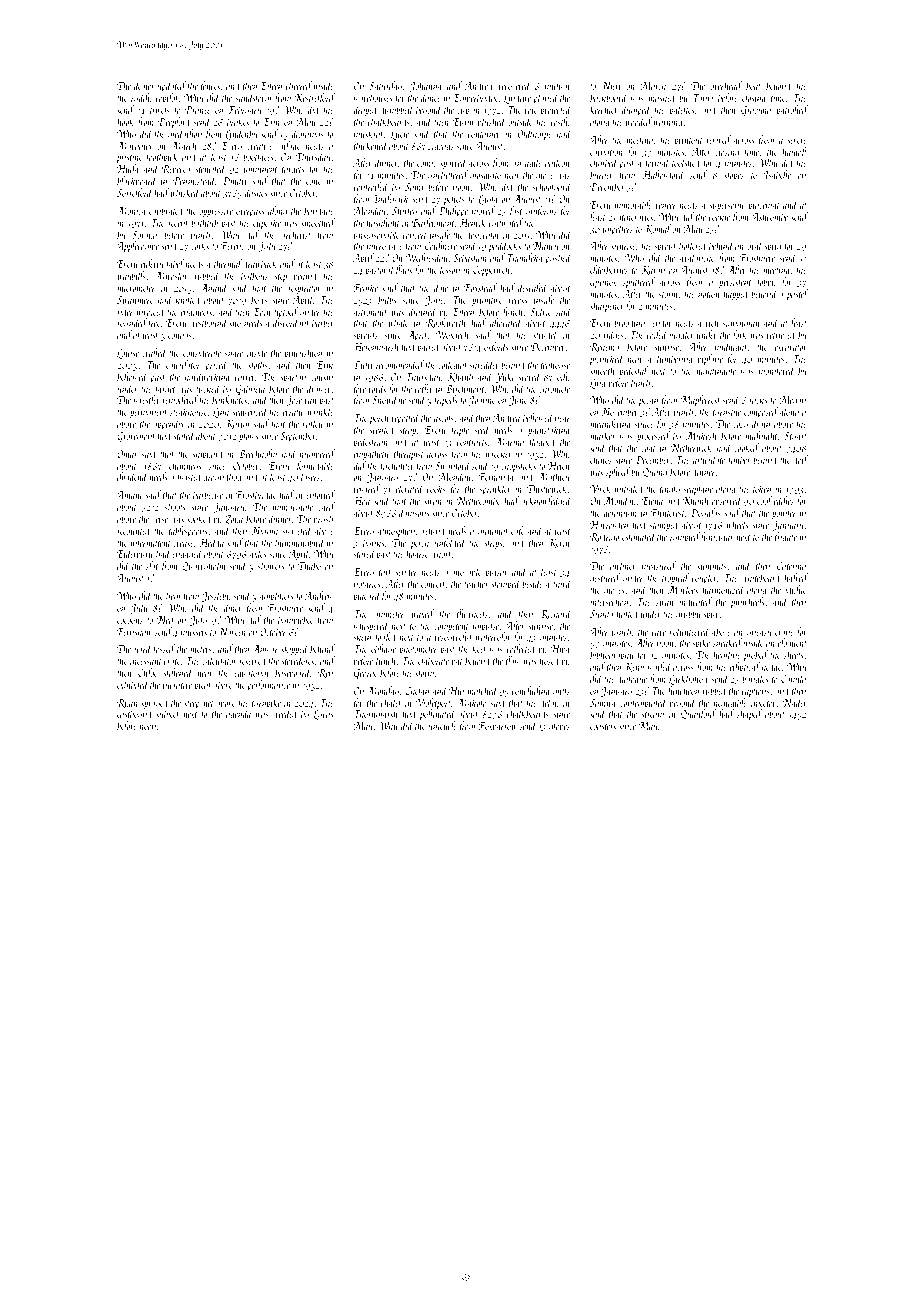 The height and width of the screenshot is (1308, 924). Describe the element at coordinates (186, 467) in the screenshot. I see `chimneys` at that location.
